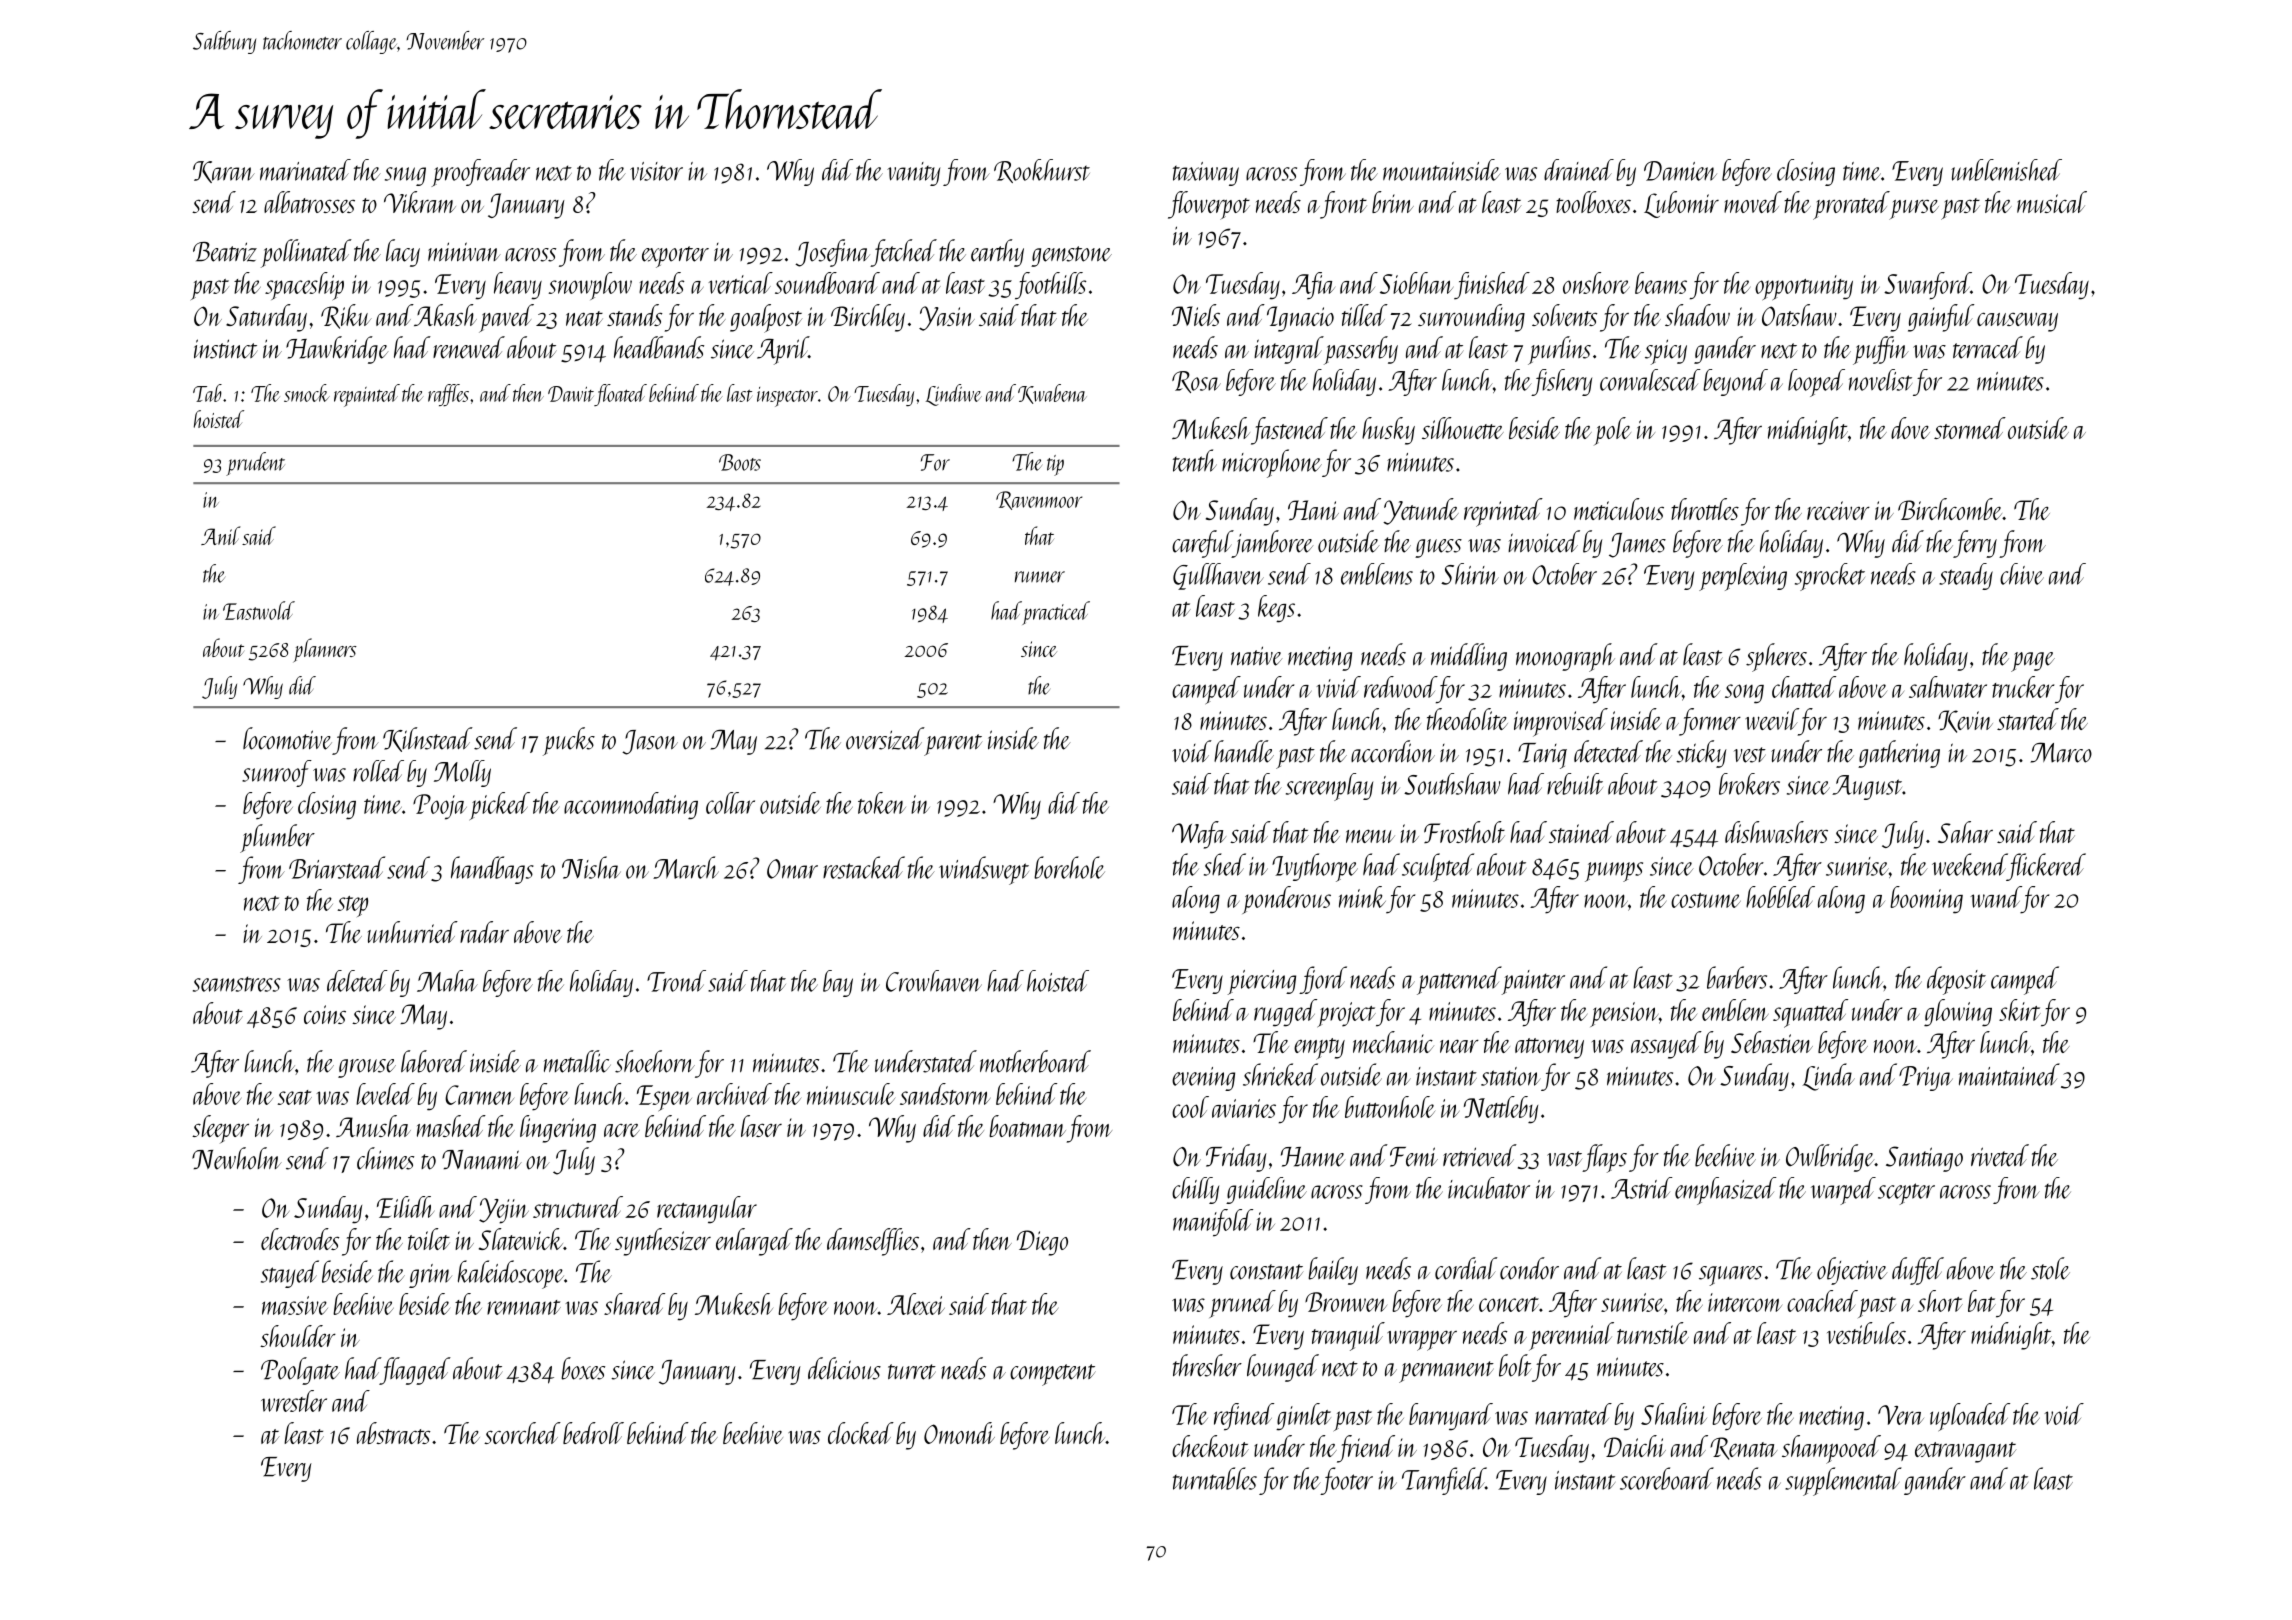 This screenshot has width=2292, height=1620. Describe the element at coordinates (1776, 657) in the screenshot. I see `spheres` at that location.
